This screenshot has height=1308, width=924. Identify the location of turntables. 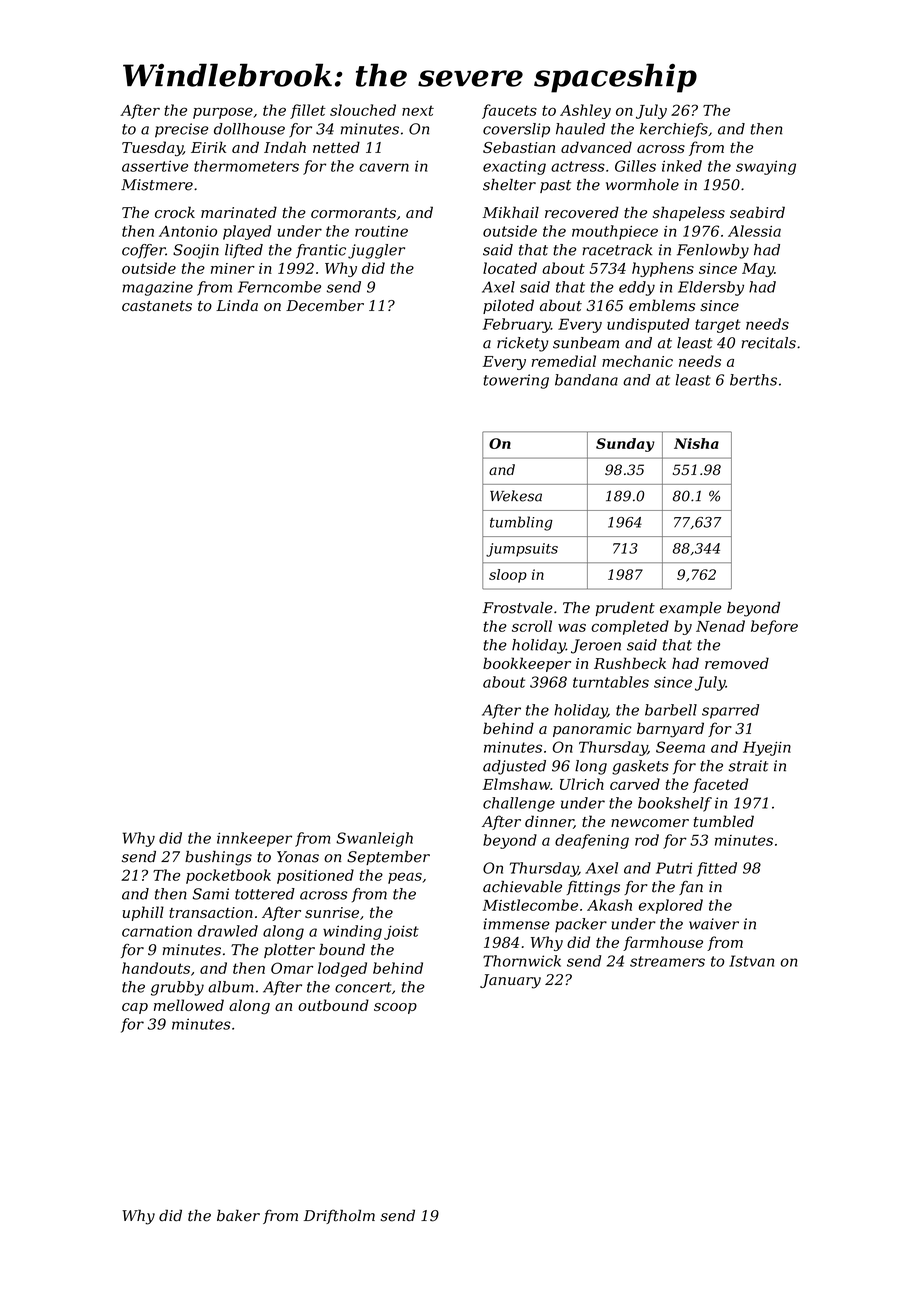
(611, 682).
